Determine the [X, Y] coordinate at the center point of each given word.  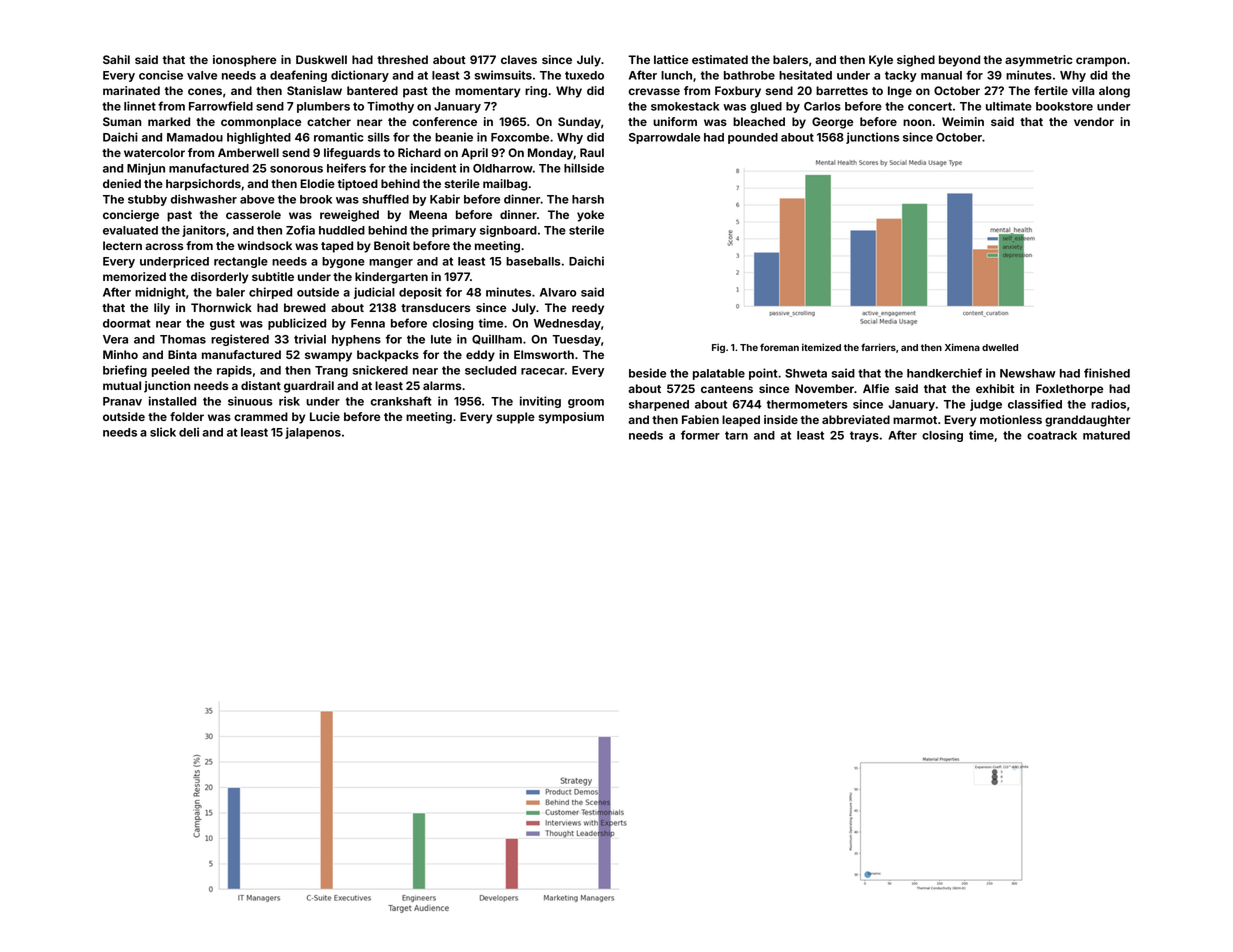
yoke [590, 216]
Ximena [962, 347]
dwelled [1000, 347]
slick [163, 432]
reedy [588, 309]
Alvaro [558, 292]
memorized [134, 276]
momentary [488, 92]
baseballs [533, 261]
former [700, 435]
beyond [959, 61]
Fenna [368, 323]
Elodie [317, 183]
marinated [131, 90]
